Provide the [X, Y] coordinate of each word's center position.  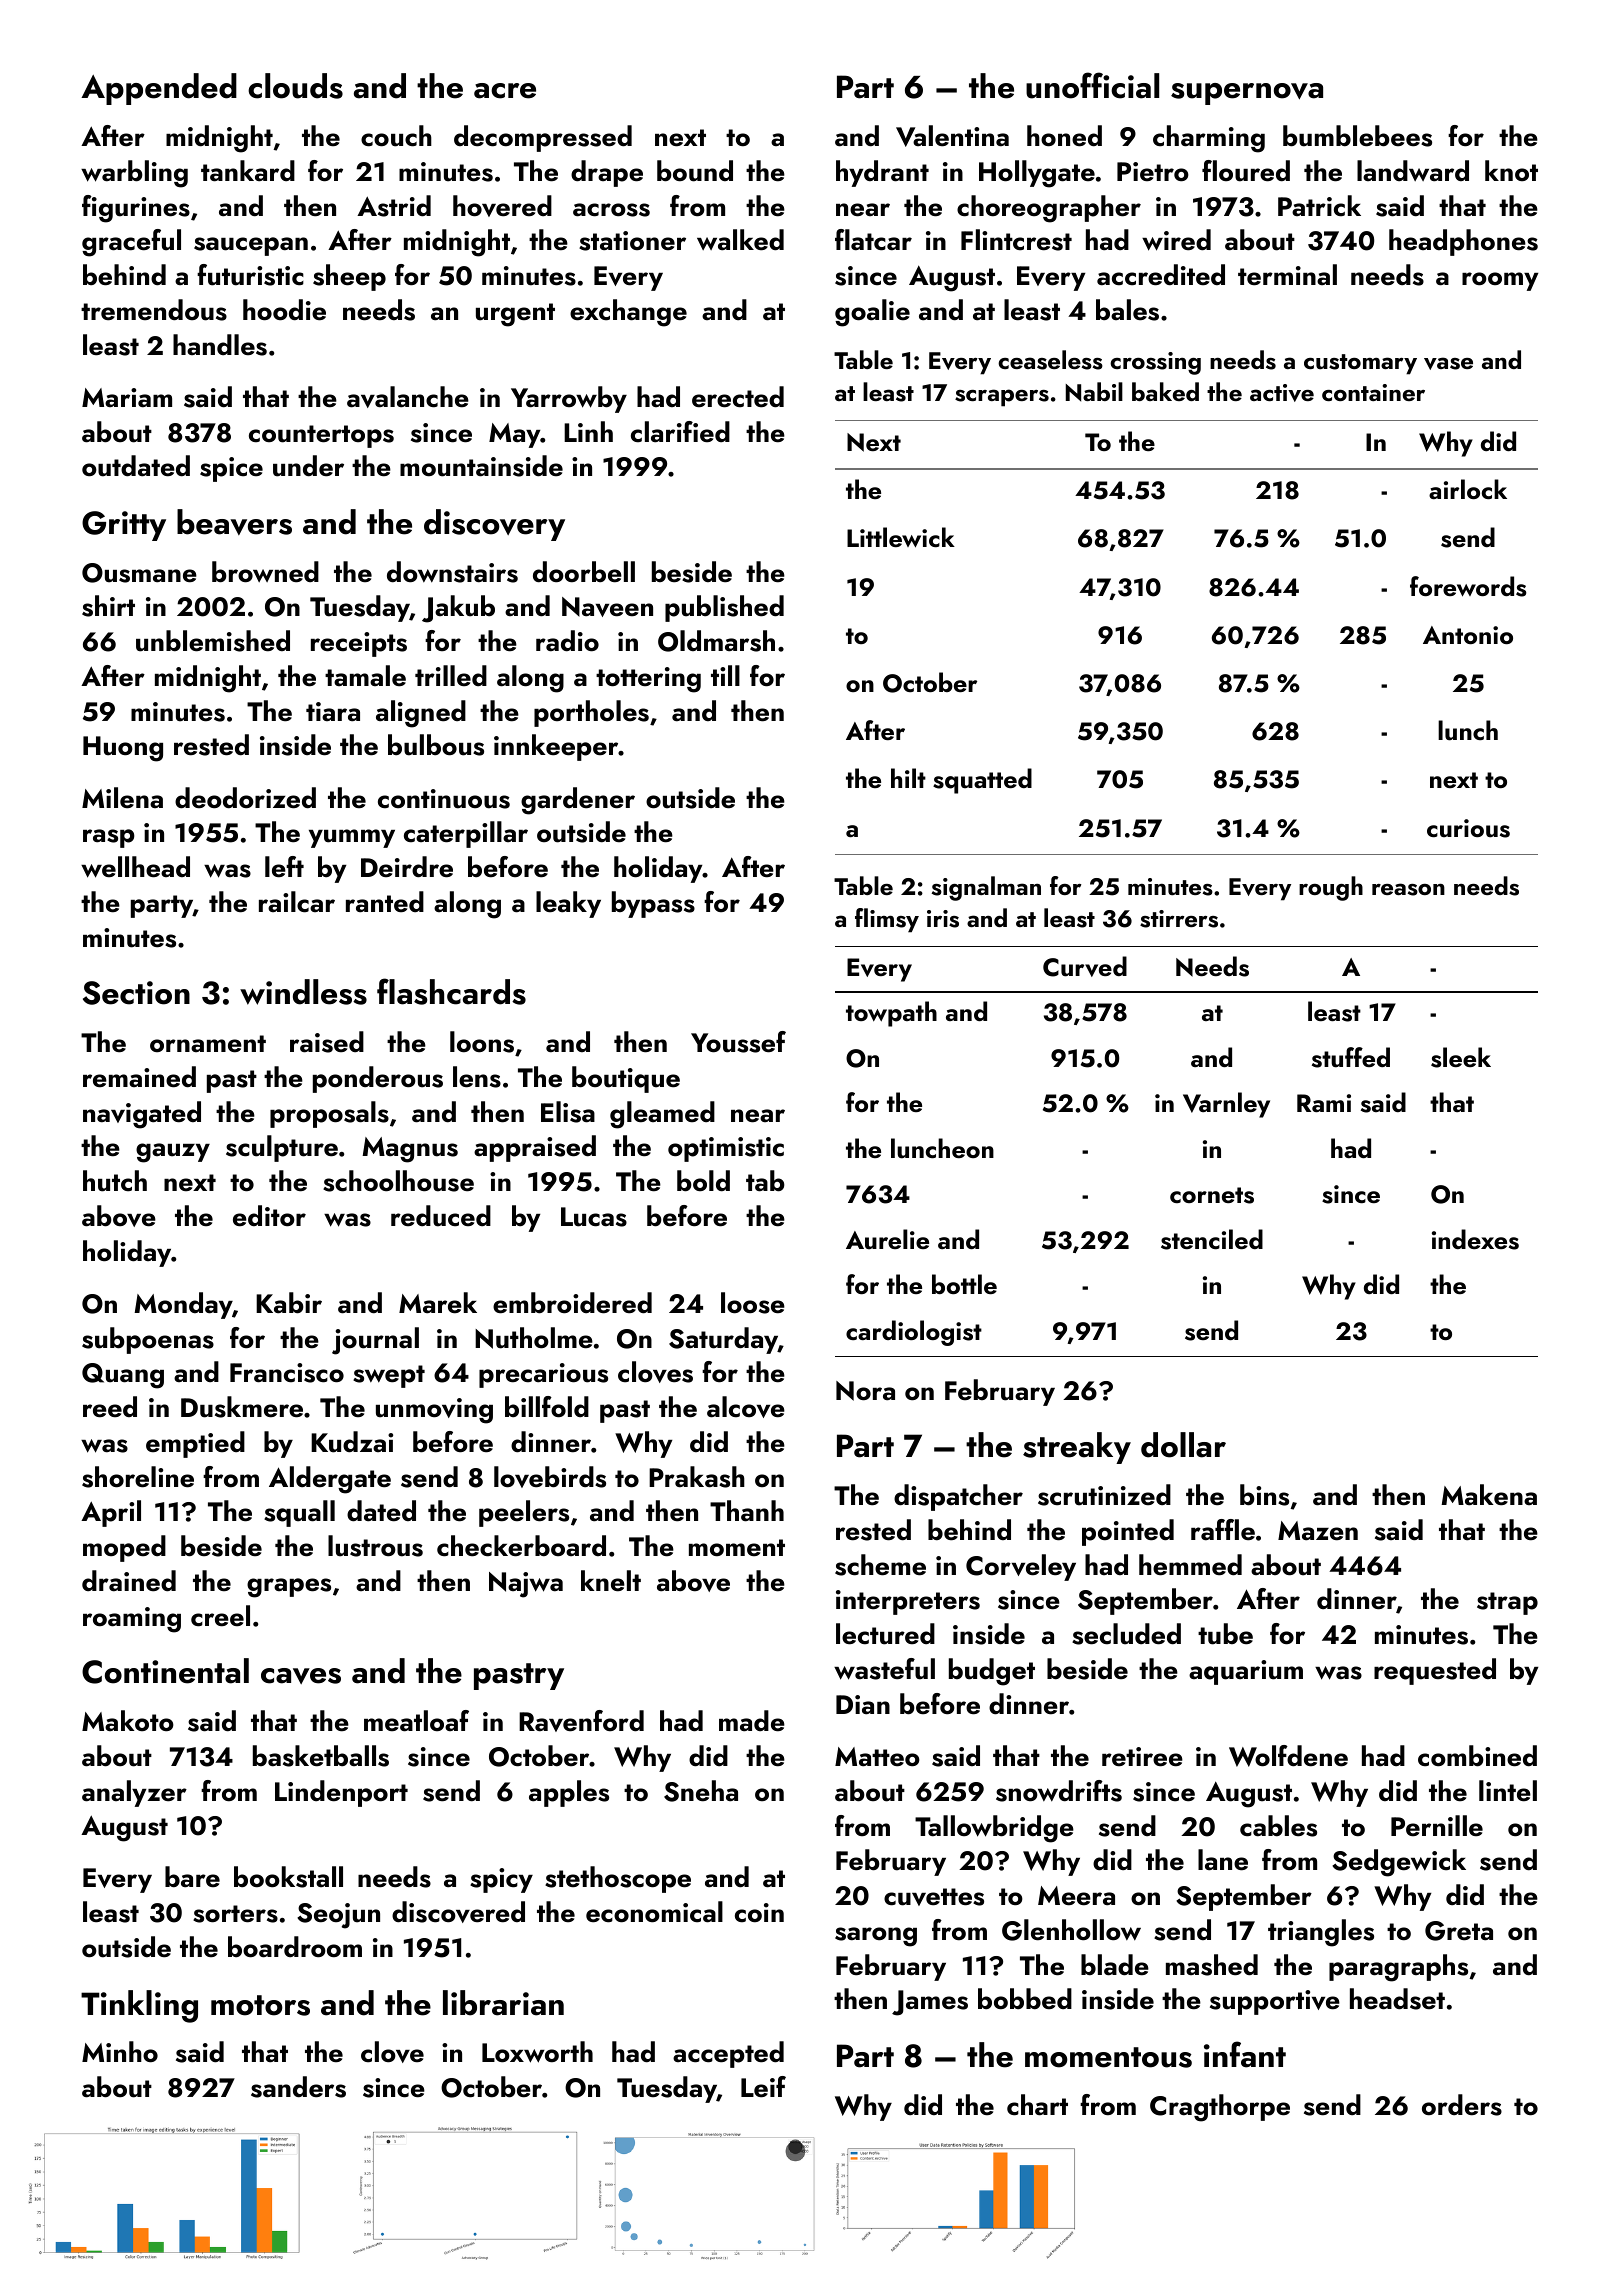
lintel [1508, 1791]
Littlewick [901, 537]
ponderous [378, 1079]
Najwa [526, 1585]
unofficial [1092, 85]
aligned [421, 714]
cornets [1212, 1195]
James [930, 2003]
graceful [131, 243]
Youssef [738, 1042]
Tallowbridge [994, 1829]
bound [695, 171]
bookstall [288, 1877]
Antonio [1468, 635]
